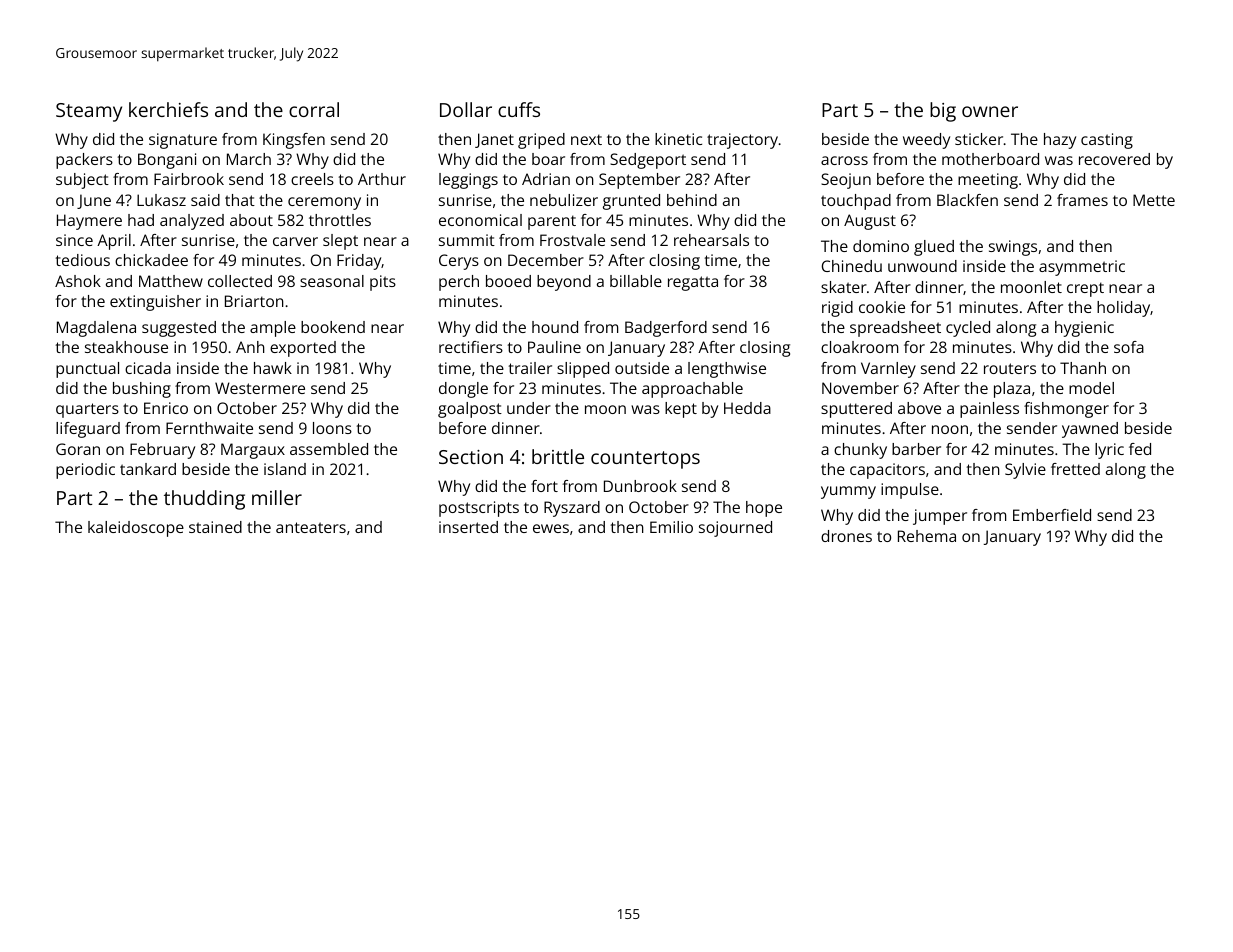 The width and height of the screenshot is (1233, 952). What do you see at coordinates (530, 368) in the screenshot?
I see `trailer` at bounding box center [530, 368].
